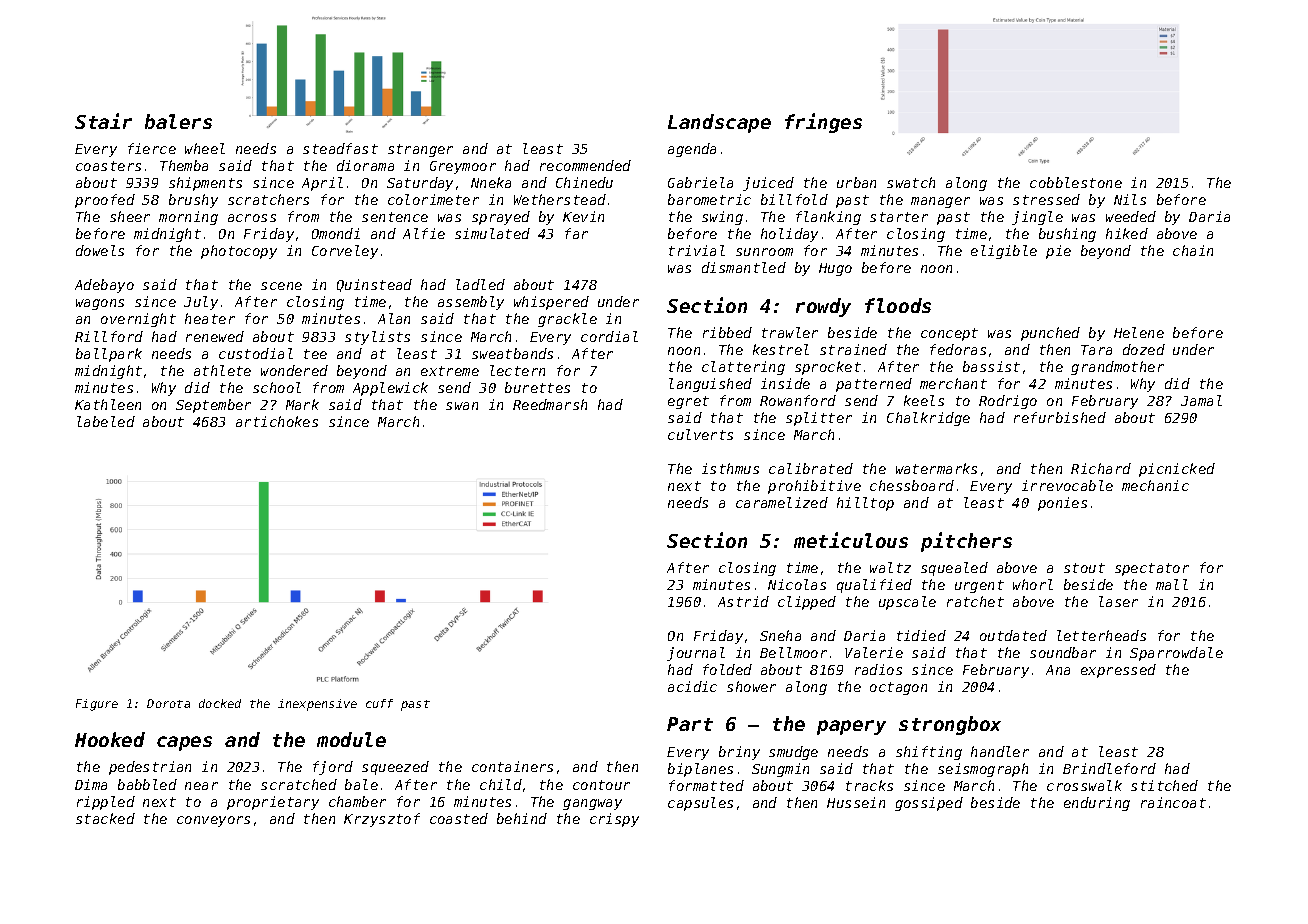 The image size is (1308, 924). What do you see at coordinates (966, 542) in the screenshot?
I see `pitchers` at bounding box center [966, 542].
